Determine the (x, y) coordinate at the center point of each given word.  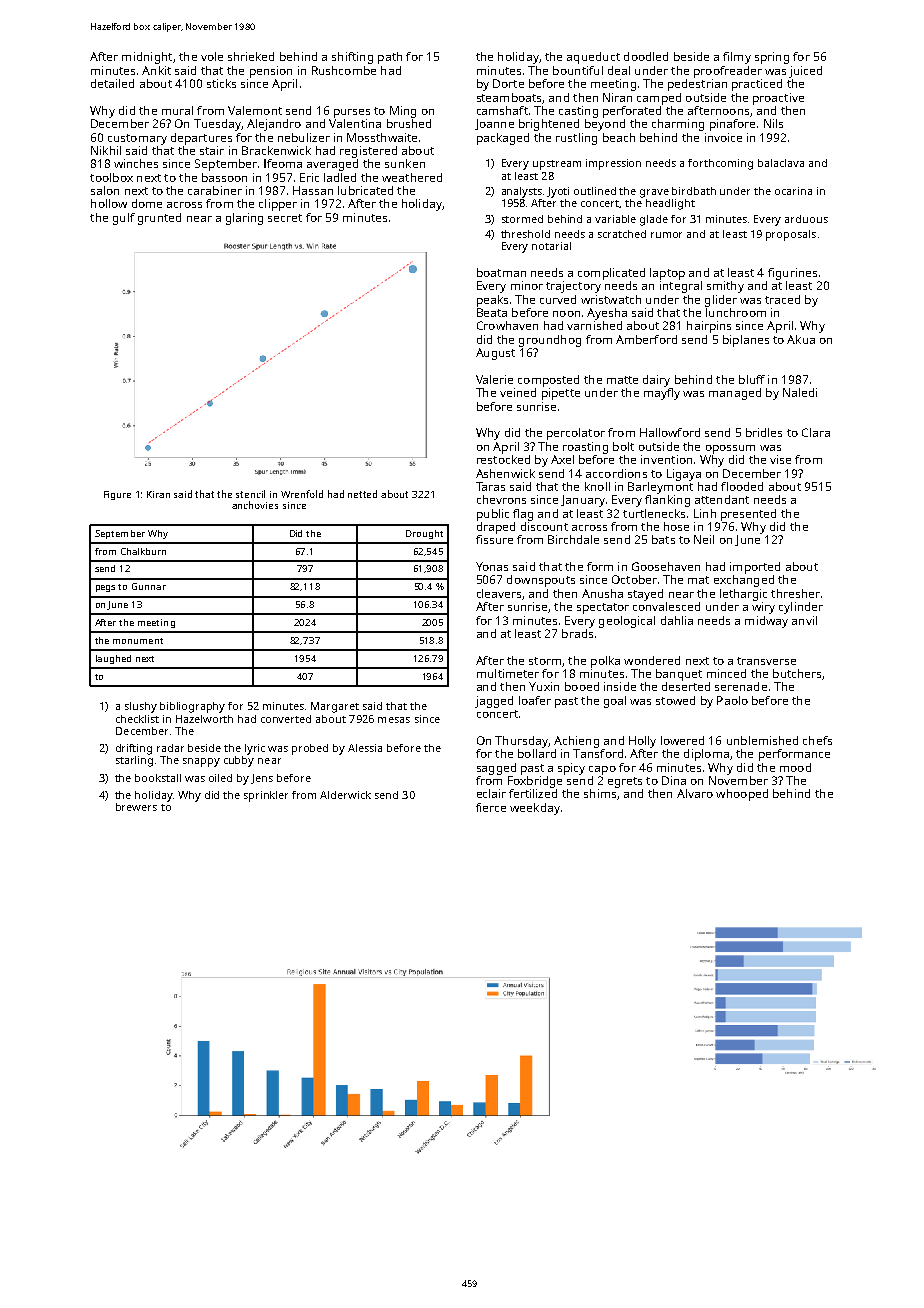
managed (735, 394)
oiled (220, 778)
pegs (105, 588)
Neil (704, 539)
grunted (159, 219)
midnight (147, 58)
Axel (562, 459)
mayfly (662, 394)
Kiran (158, 494)
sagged (496, 769)
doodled (646, 56)
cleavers (499, 593)
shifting (352, 58)
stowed (675, 700)
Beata (492, 312)
